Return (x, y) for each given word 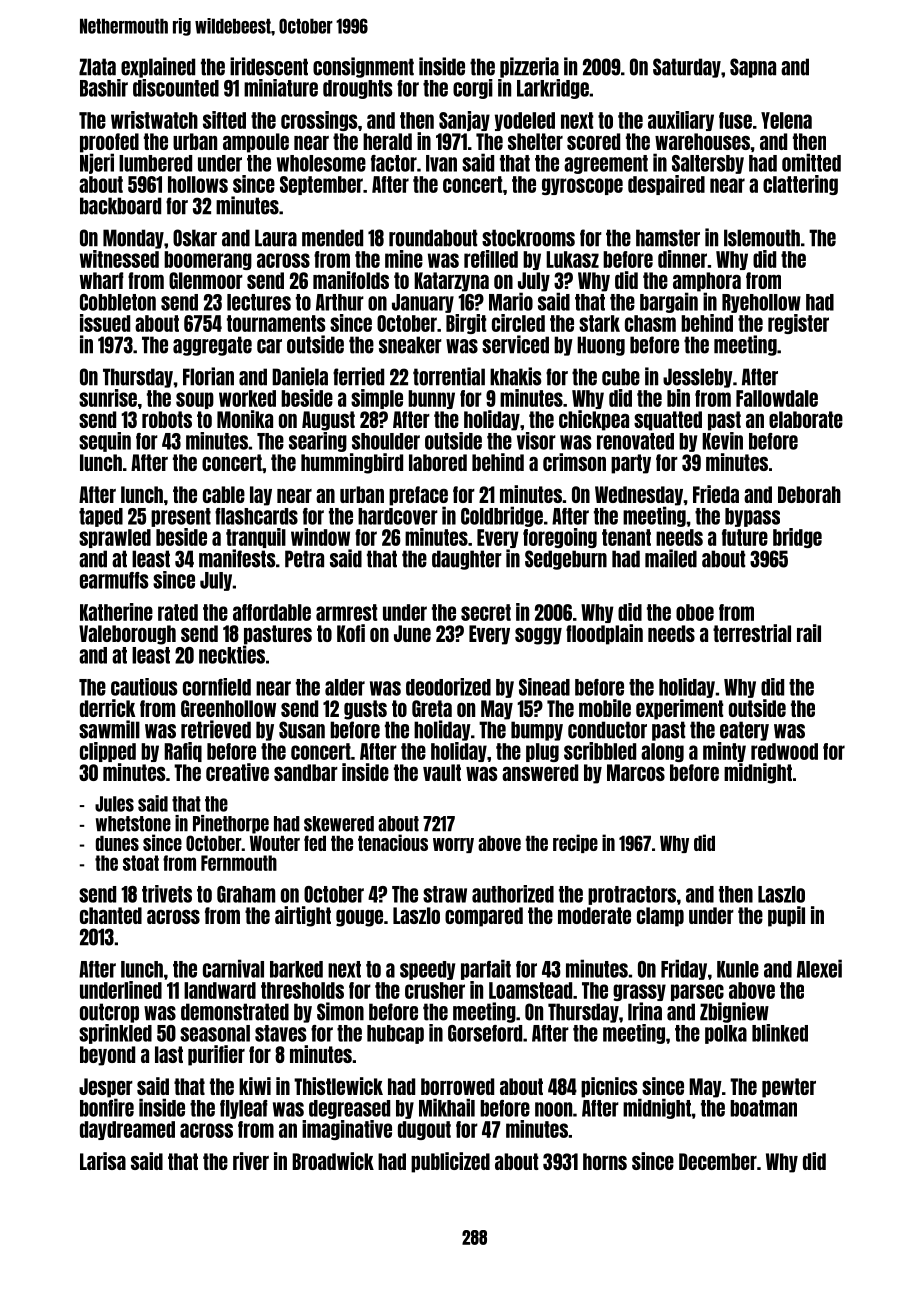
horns (605, 1161)
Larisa (103, 1161)
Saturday (687, 68)
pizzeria (529, 67)
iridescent (269, 66)
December (718, 1161)
